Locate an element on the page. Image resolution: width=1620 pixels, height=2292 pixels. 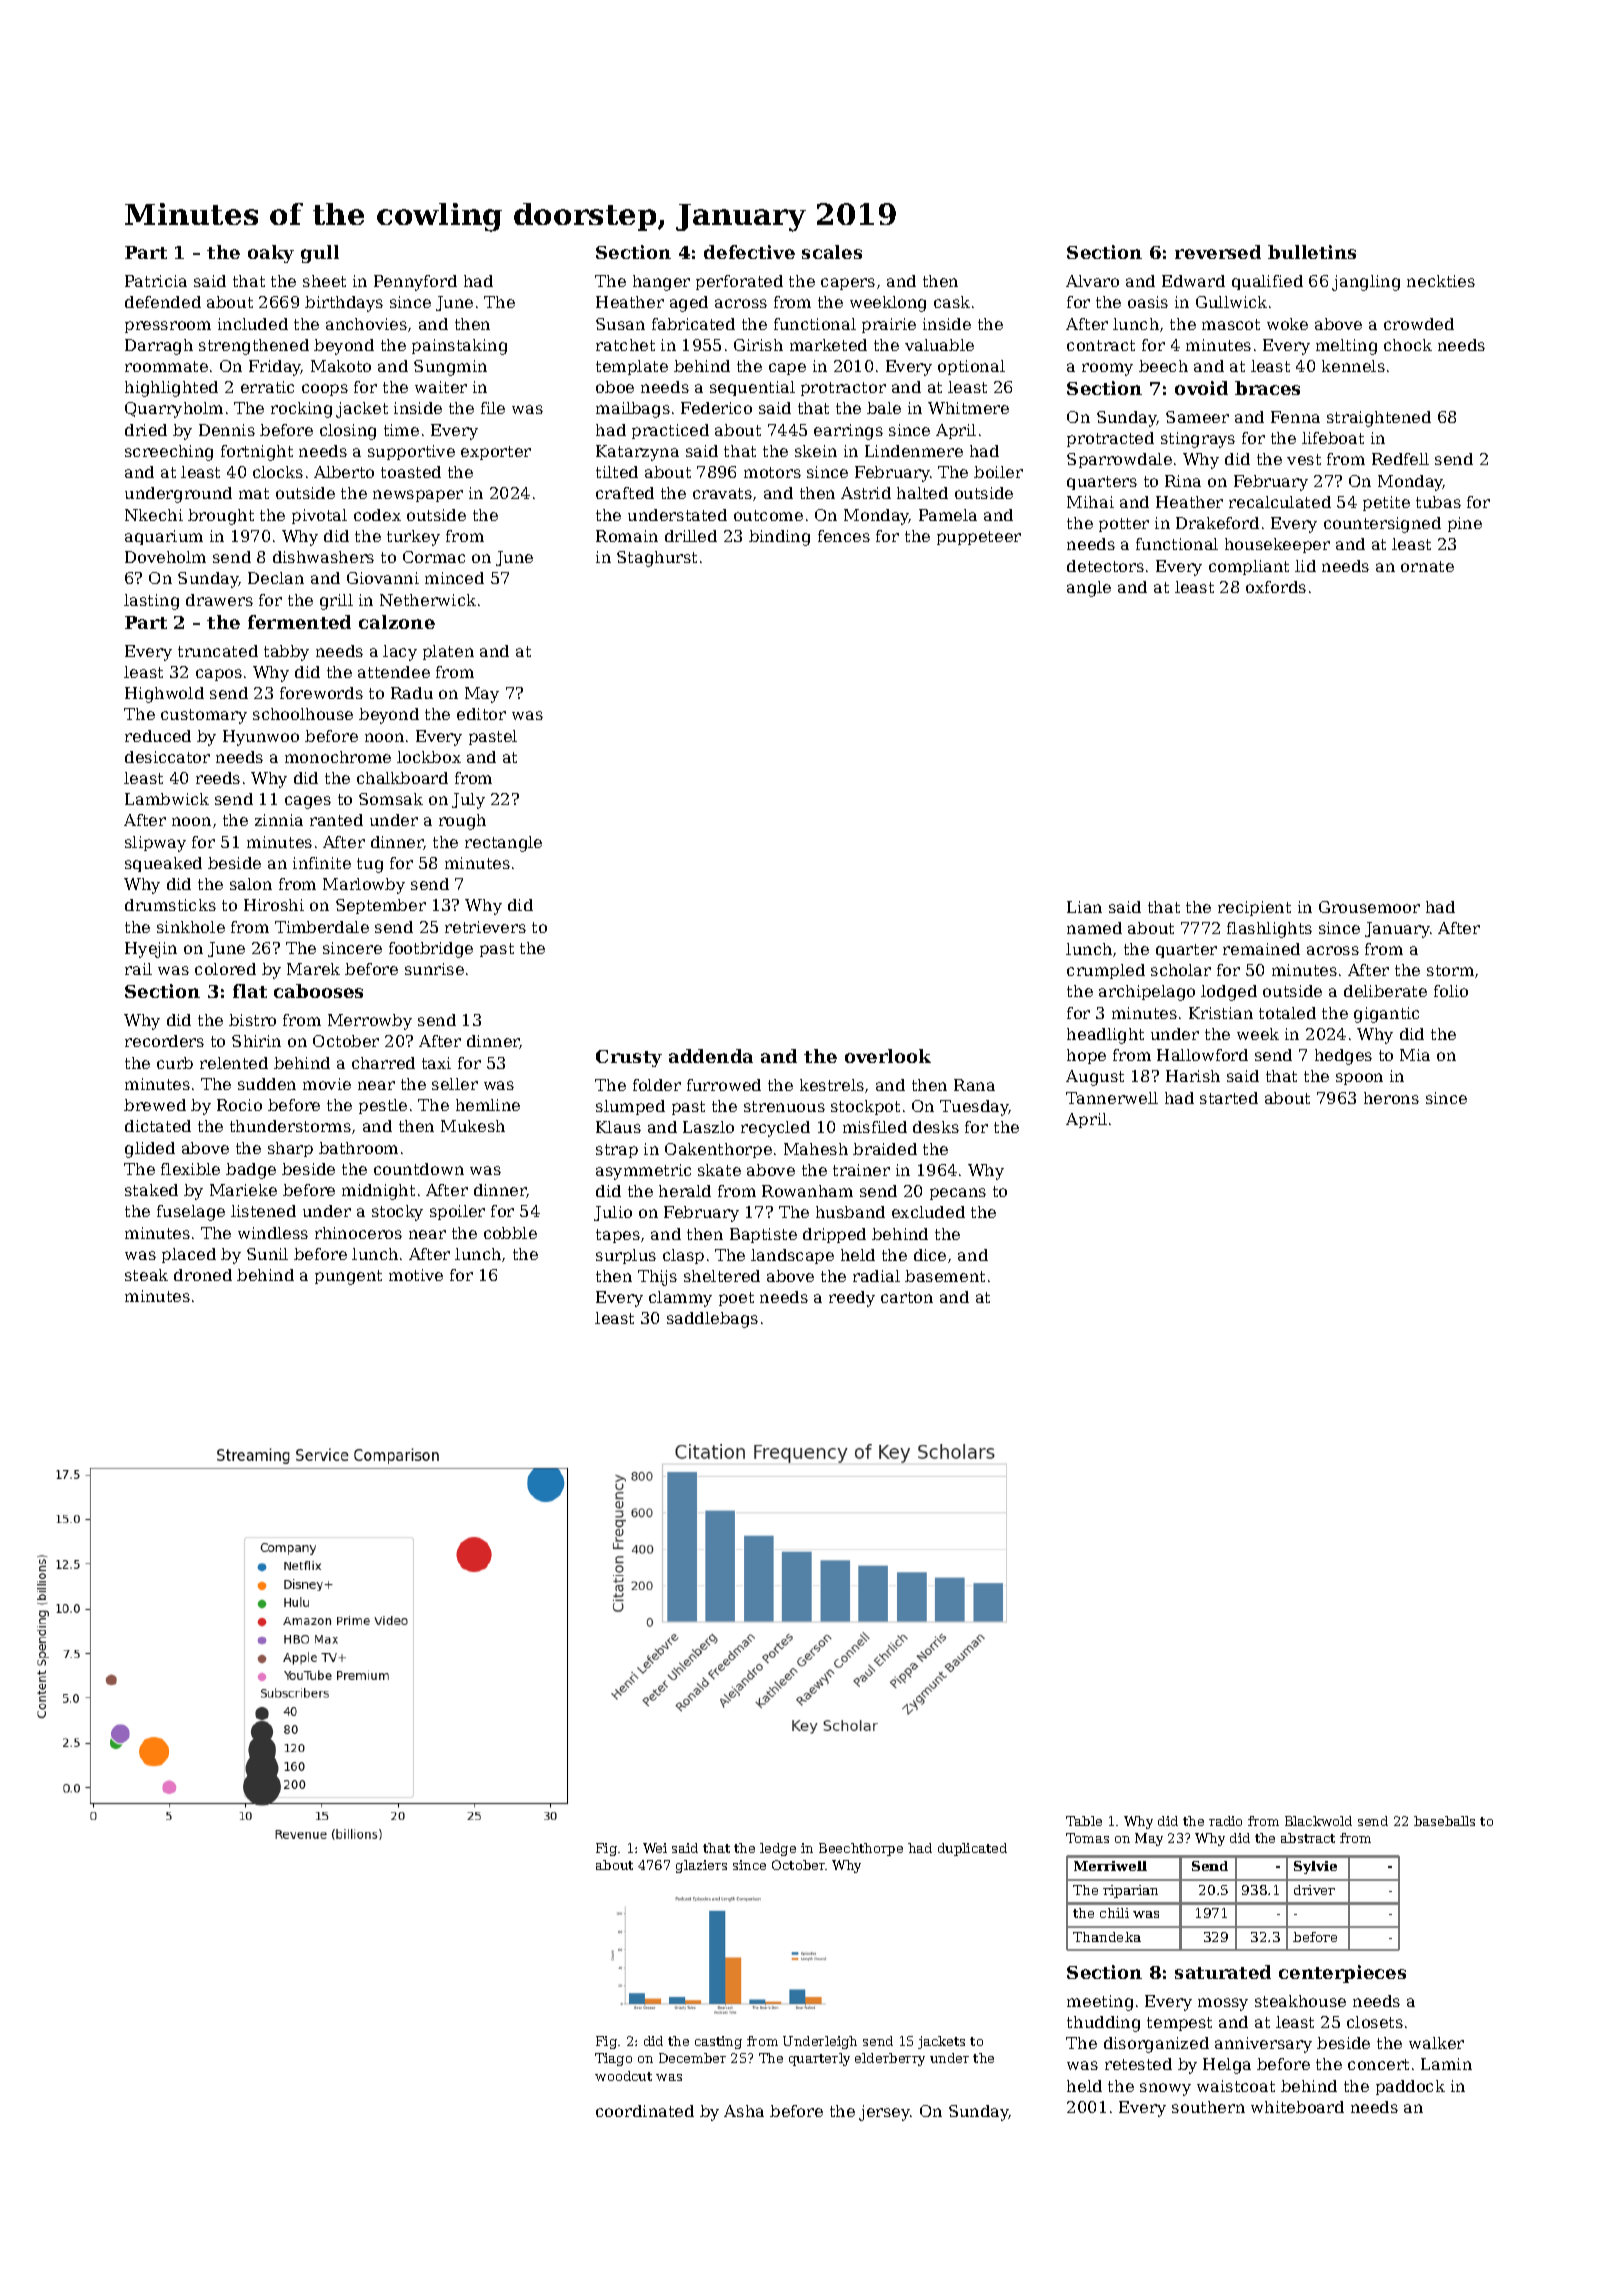
Asha is located at coordinates (744, 2111).
